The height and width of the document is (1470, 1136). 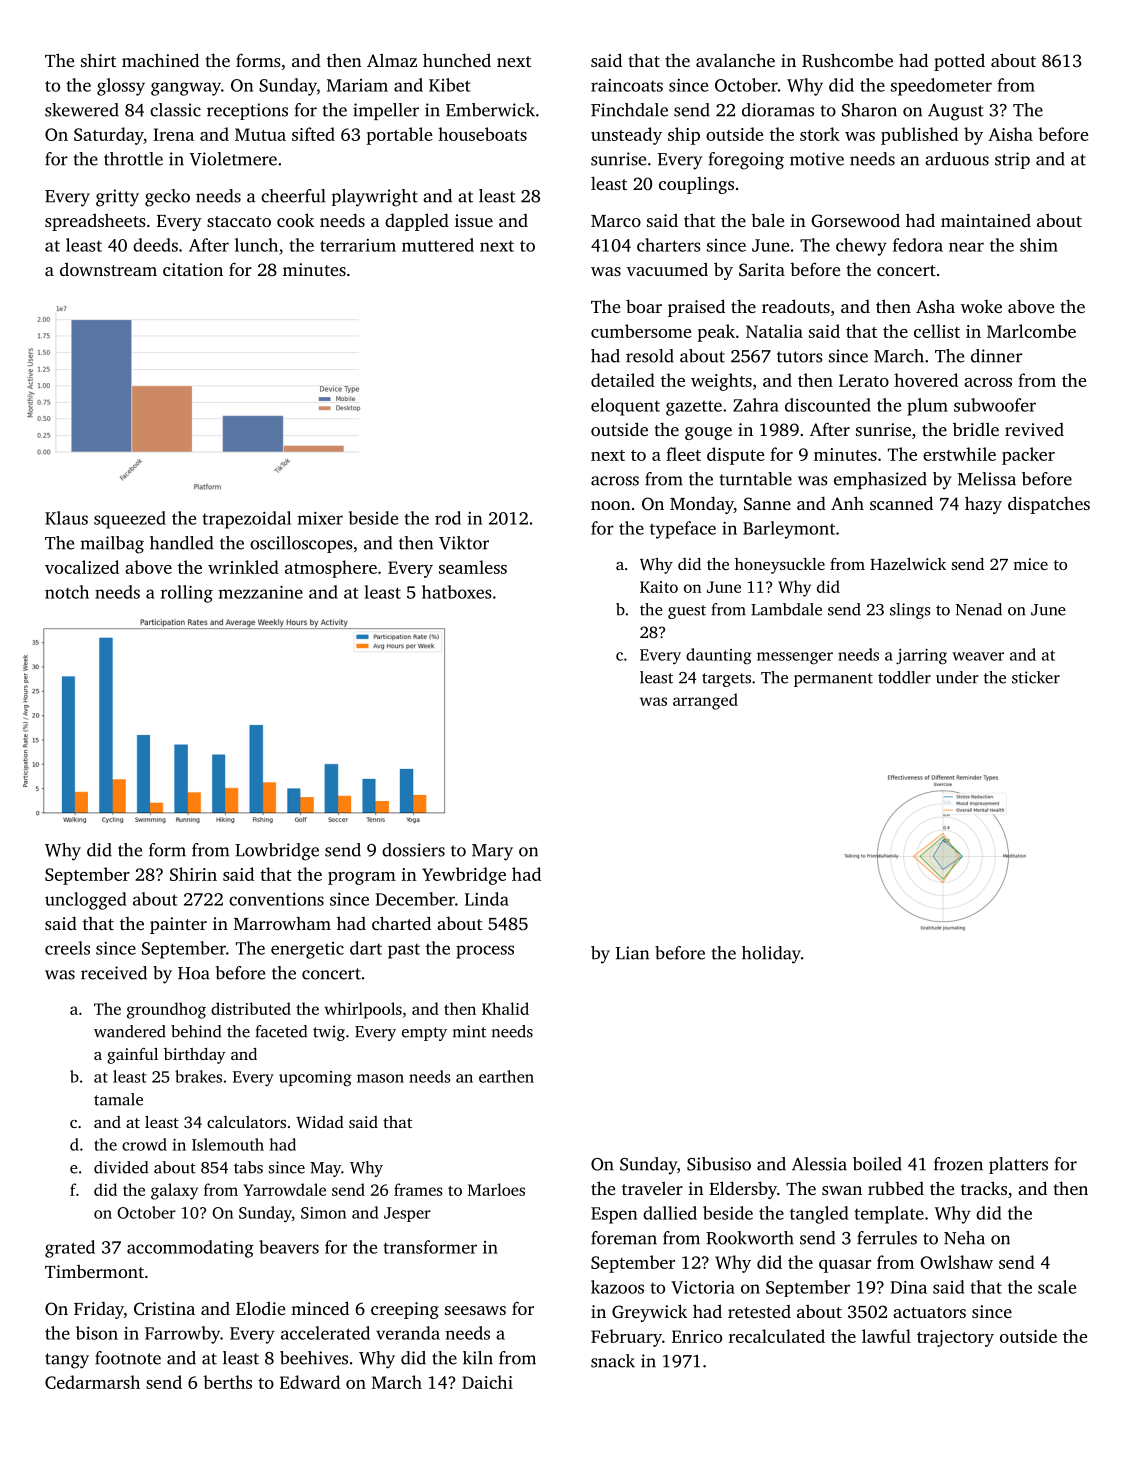 What do you see at coordinates (959, 62) in the document?
I see `potted` at bounding box center [959, 62].
